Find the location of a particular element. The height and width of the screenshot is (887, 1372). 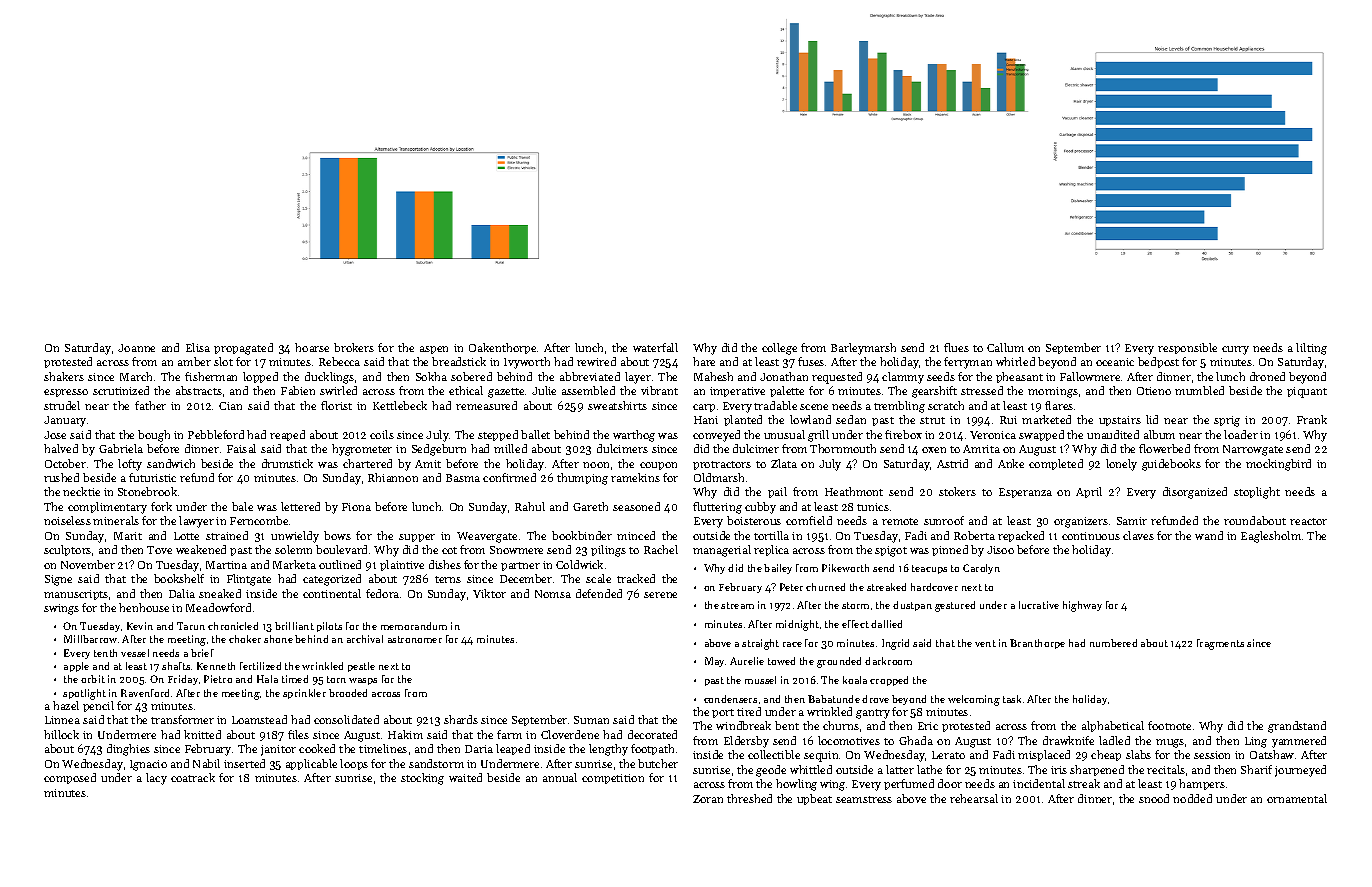

Zlata is located at coordinates (784, 463).
